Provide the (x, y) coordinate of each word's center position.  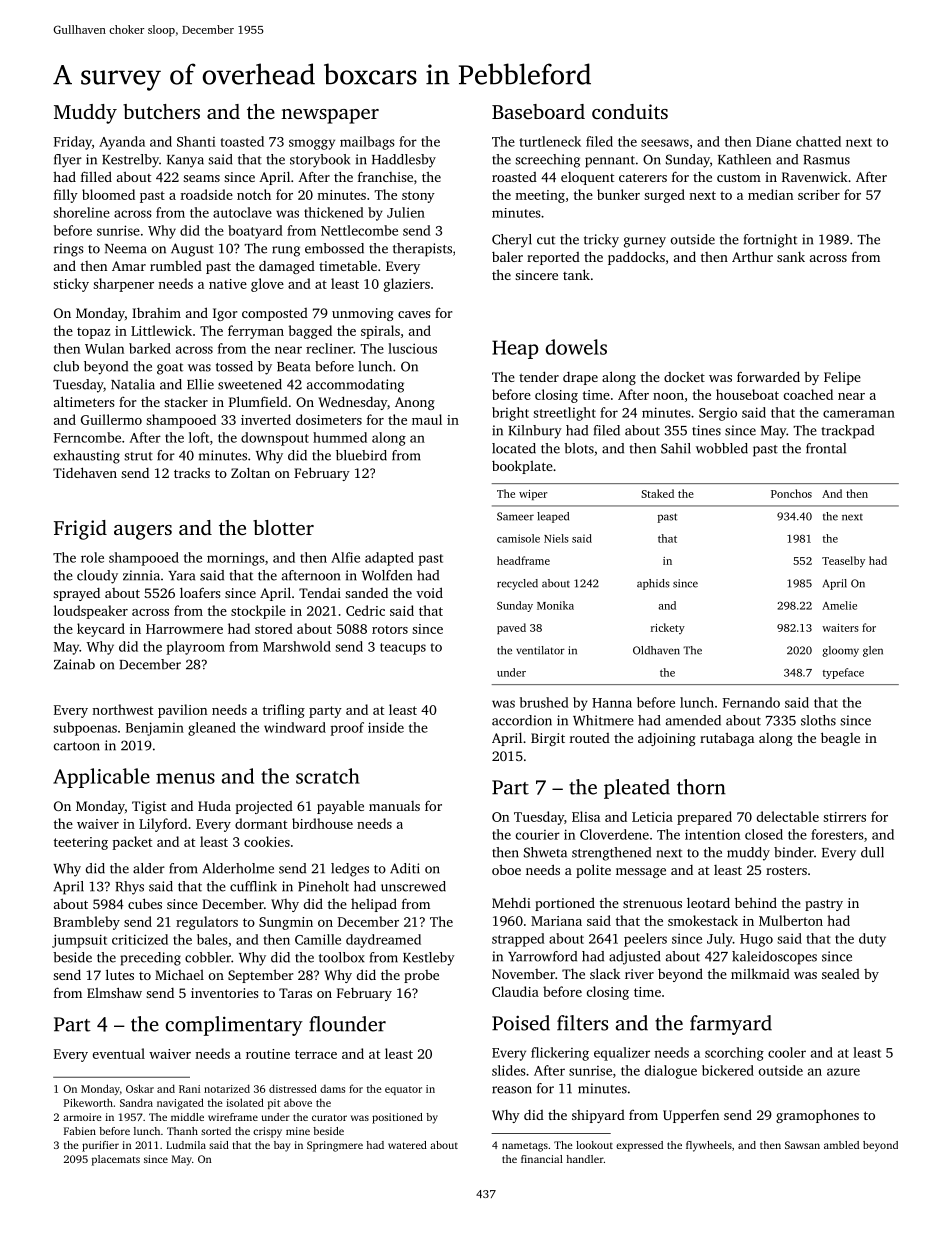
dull (872, 852)
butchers (161, 111)
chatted (818, 141)
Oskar (140, 1088)
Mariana (556, 921)
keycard (101, 630)
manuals (394, 806)
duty (872, 940)
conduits (630, 111)
